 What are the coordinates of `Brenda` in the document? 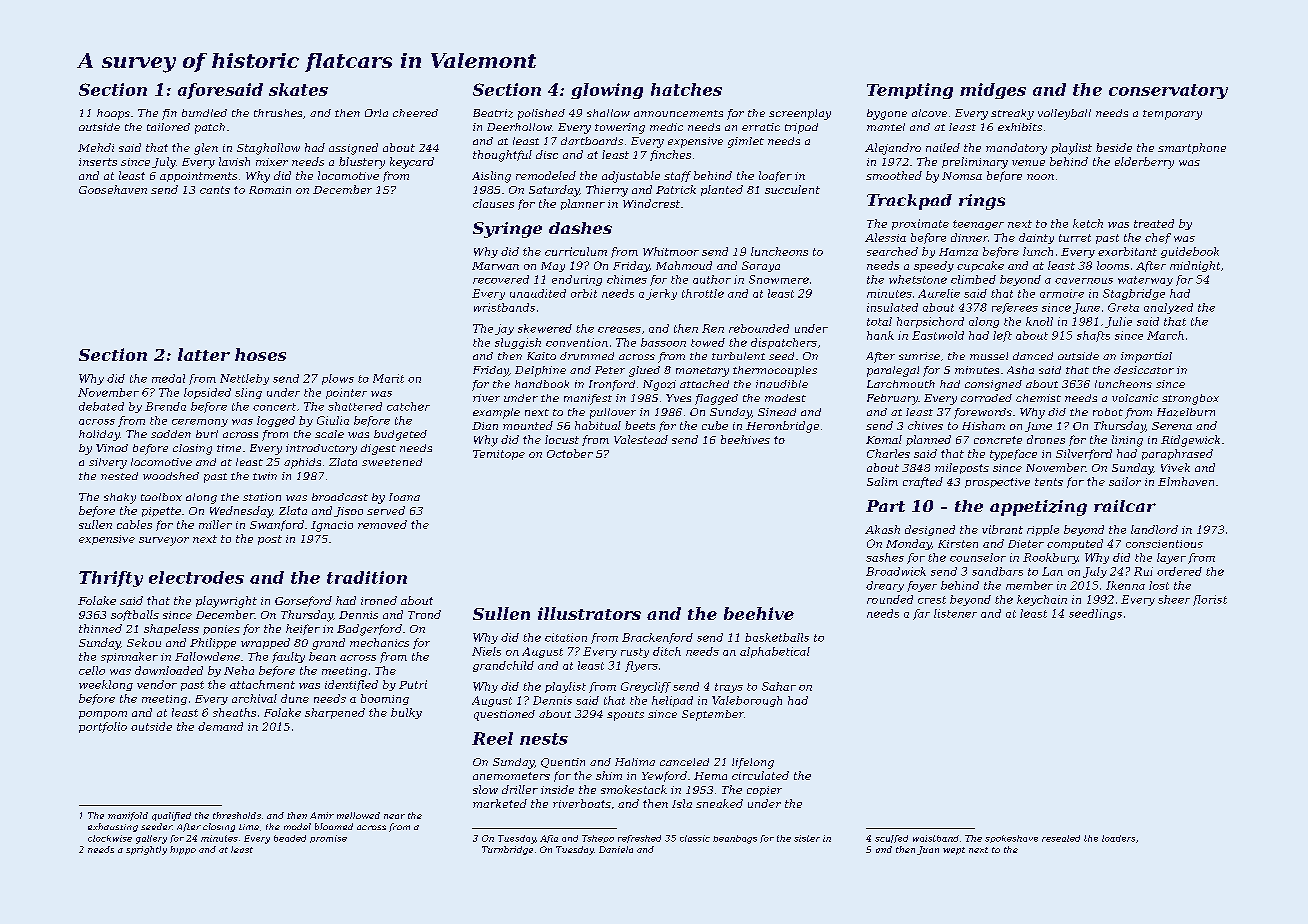 It's located at (165, 406).
